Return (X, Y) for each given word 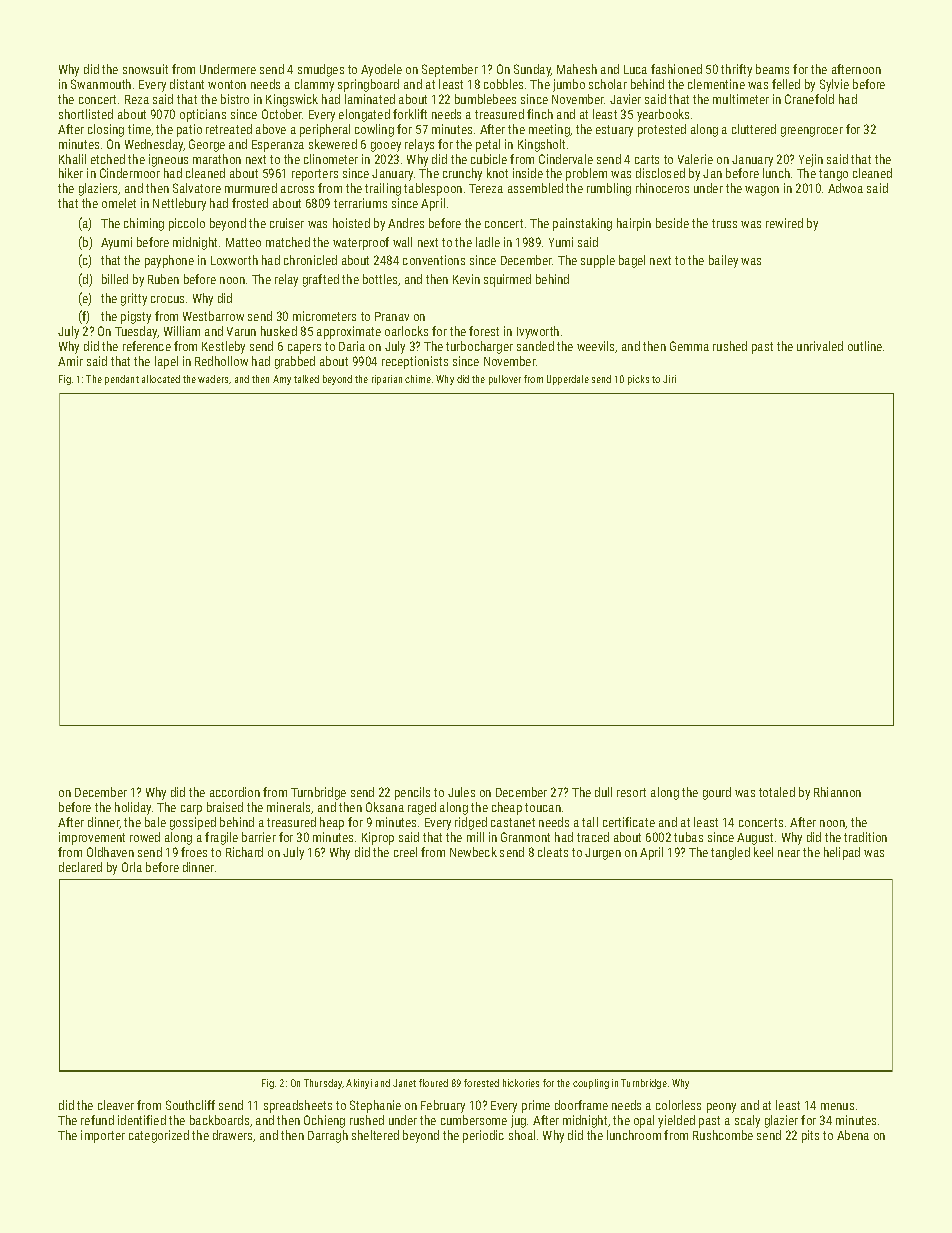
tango (833, 175)
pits (810, 1136)
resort (631, 792)
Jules (461, 792)
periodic (483, 1136)
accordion (235, 792)
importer (103, 1136)
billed (115, 279)
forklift (410, 114)
